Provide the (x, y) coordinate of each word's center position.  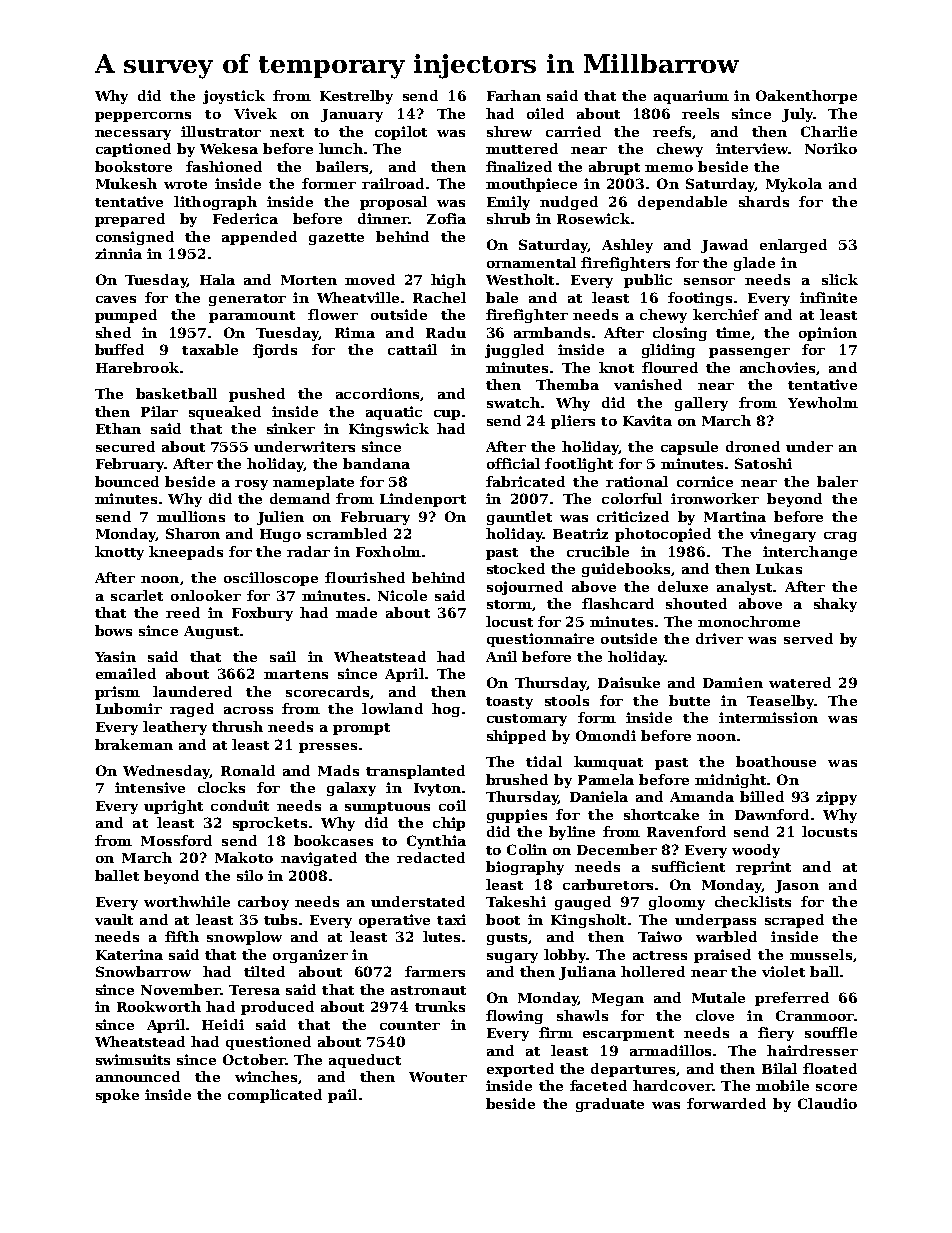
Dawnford (772, 814)
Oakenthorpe (806, 97)
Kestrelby (356, 97)
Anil (501, 656)
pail (342, 1096)
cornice (705, 481)
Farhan (514, 95)
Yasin (115, 656)
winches (266, 1076)
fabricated (525, 481)
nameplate (313, 483)
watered (800, 682)
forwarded (726, 1103)
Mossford (176, 840)
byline (572, 833)
